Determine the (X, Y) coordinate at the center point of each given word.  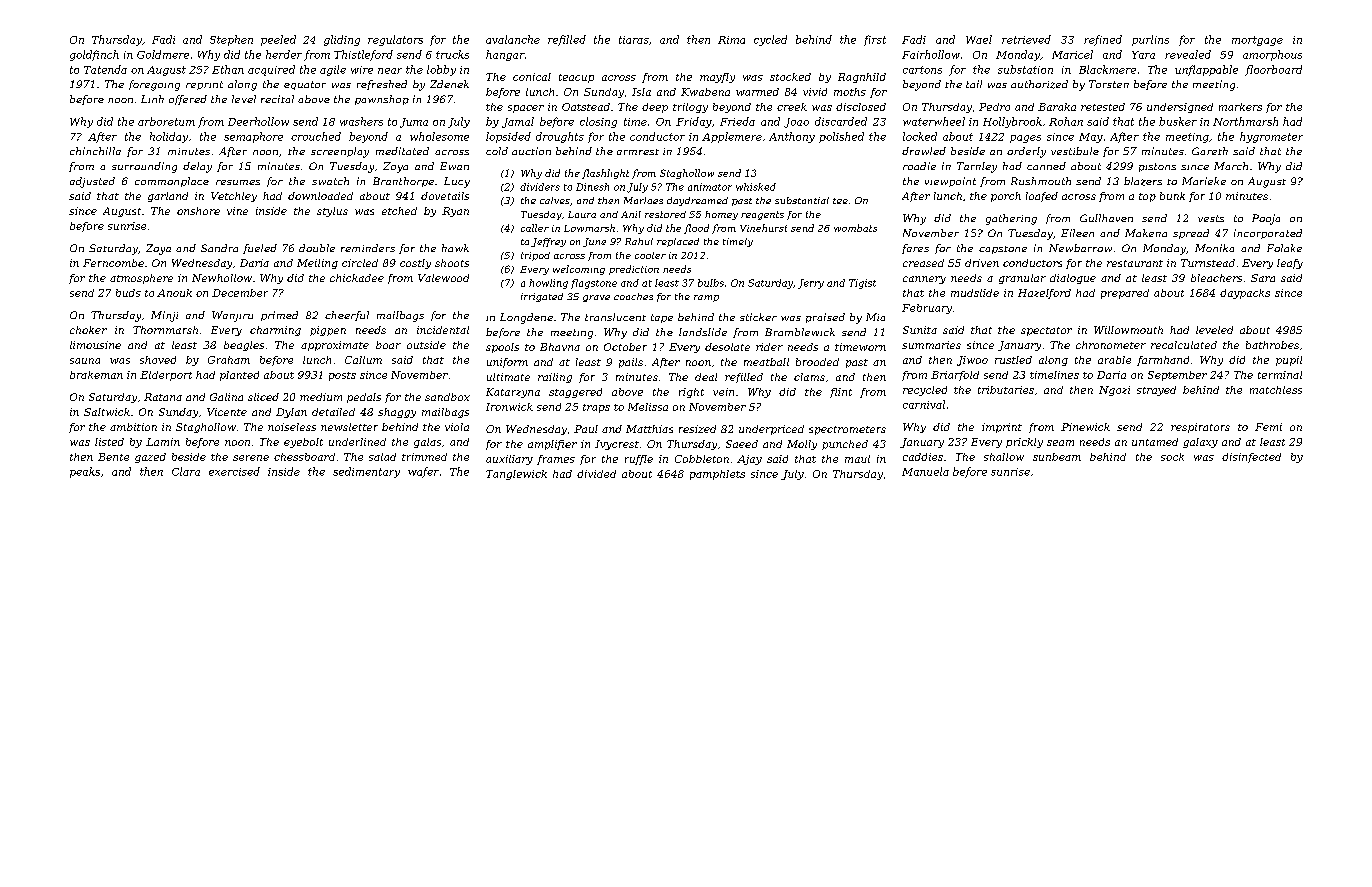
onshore (198, 211)
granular (1022, 279)
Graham (229, 360)
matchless (1276, 390)
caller (535, 228)
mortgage (1257, 41)
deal (706, 377)
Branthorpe (403, 182)
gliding (342, 40)
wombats (855, 228)
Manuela (925, 471)
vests (1211, 218)
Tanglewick (516, 475)
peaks (85, 472)
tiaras (634, 40)
